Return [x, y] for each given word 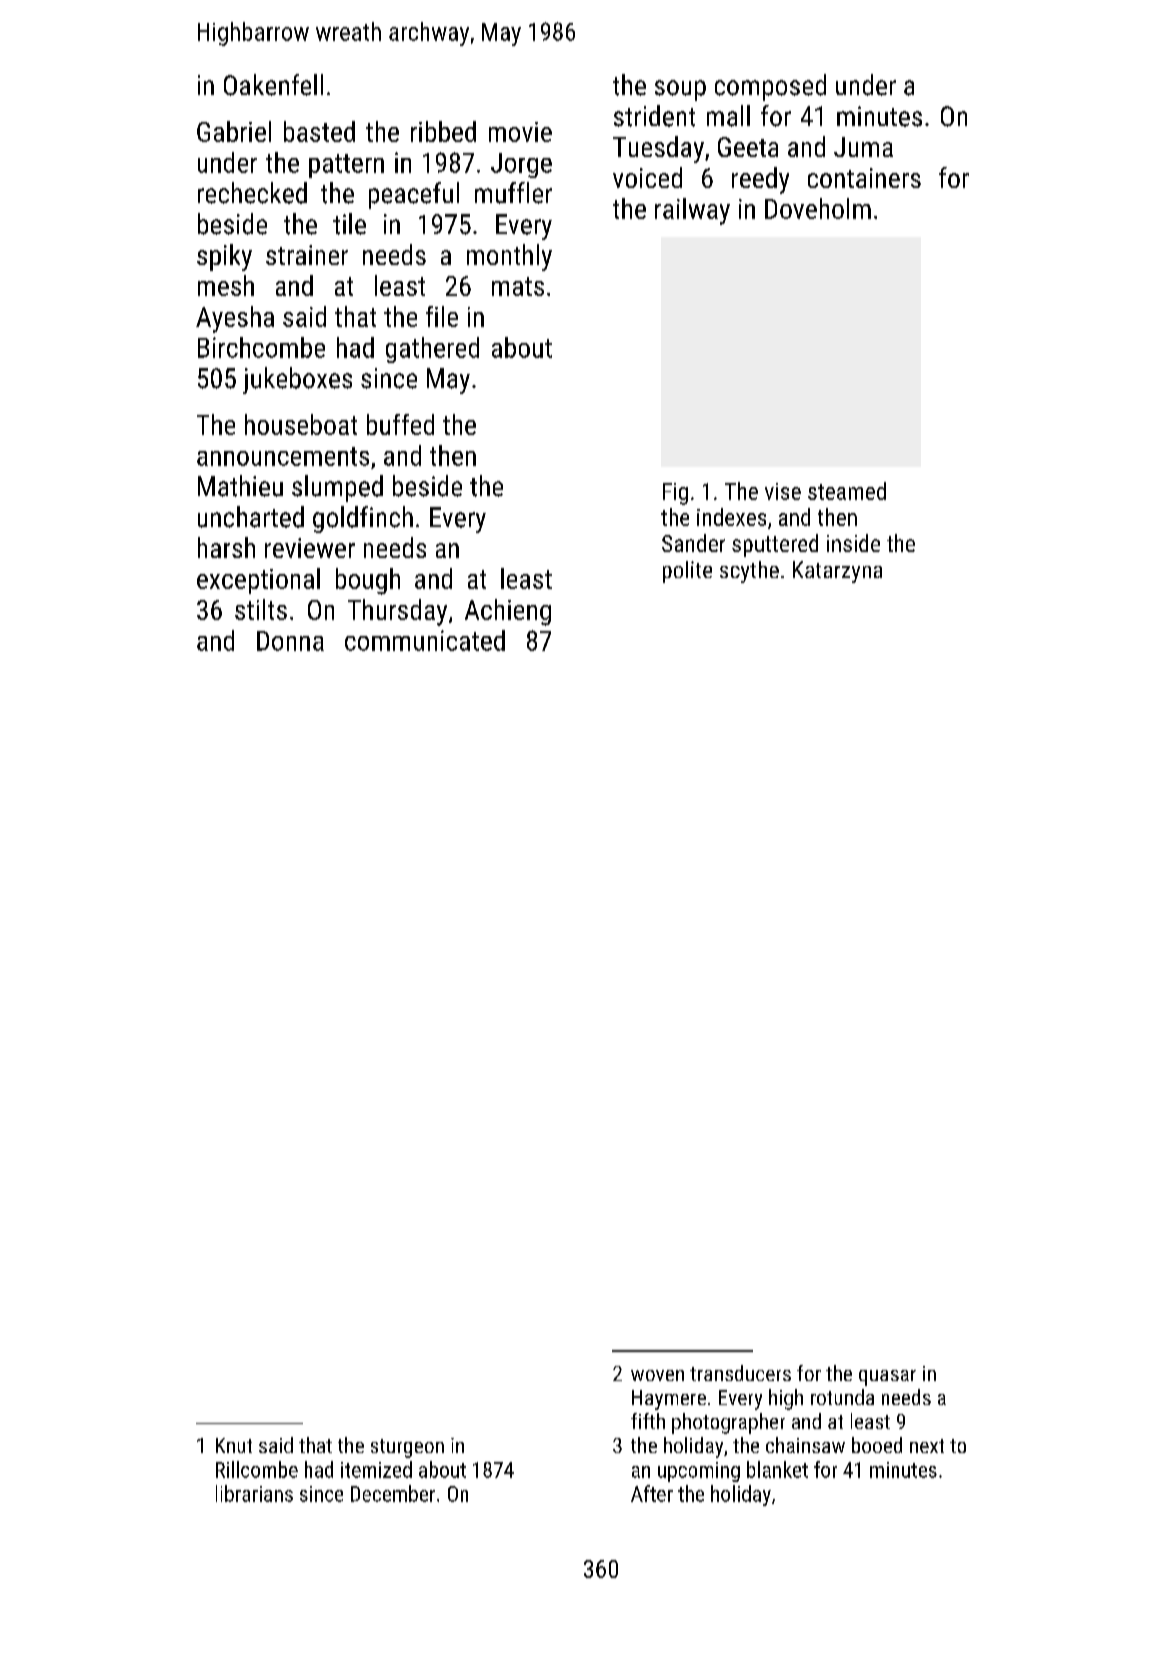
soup [680, 90]
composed [770, 87]
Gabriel [234, 131]
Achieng [508, 612]
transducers [740, 1373]
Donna [290, 641]
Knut [234, 1445]
